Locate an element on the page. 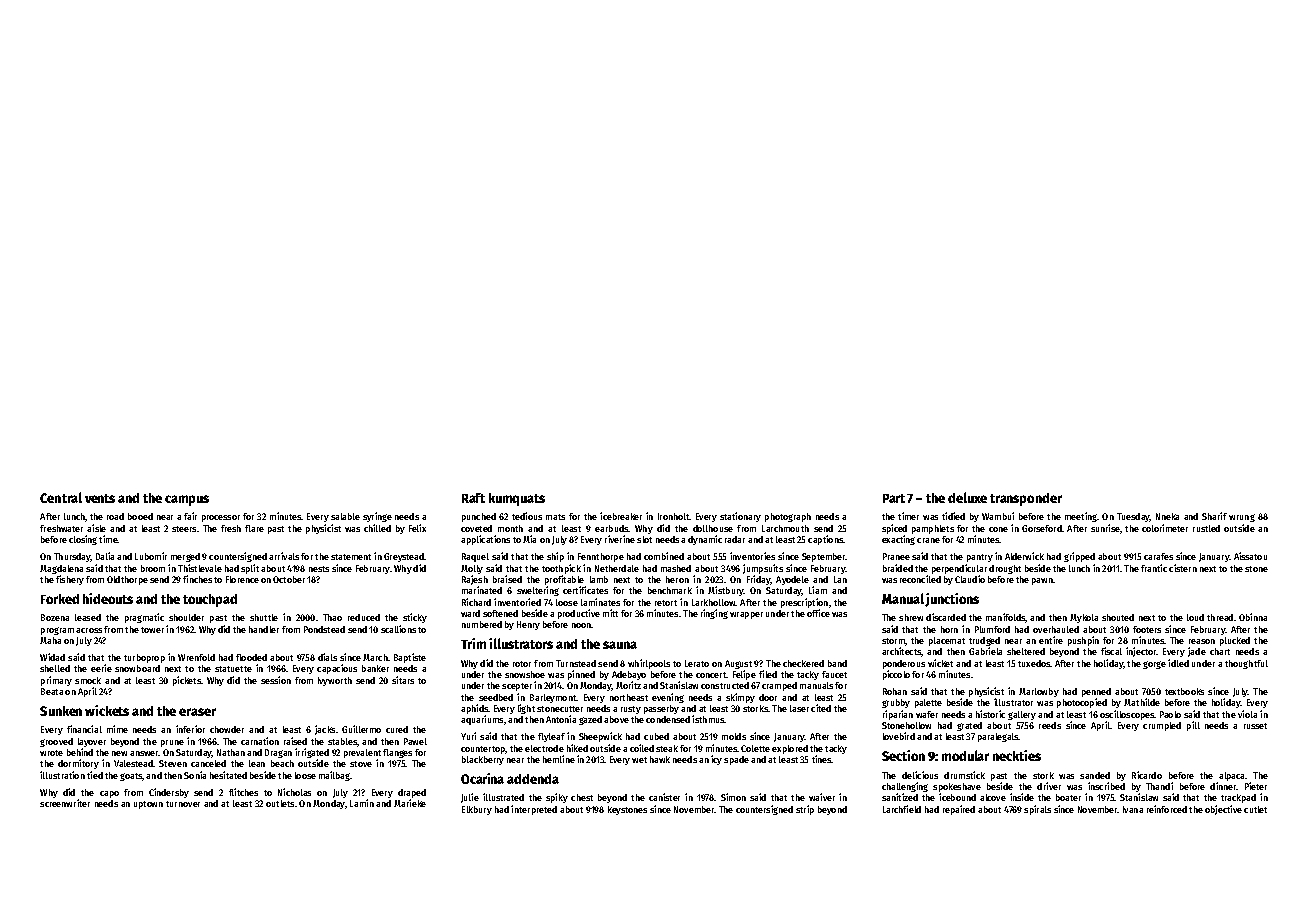  shelled is located at coordinates (55, 668).
